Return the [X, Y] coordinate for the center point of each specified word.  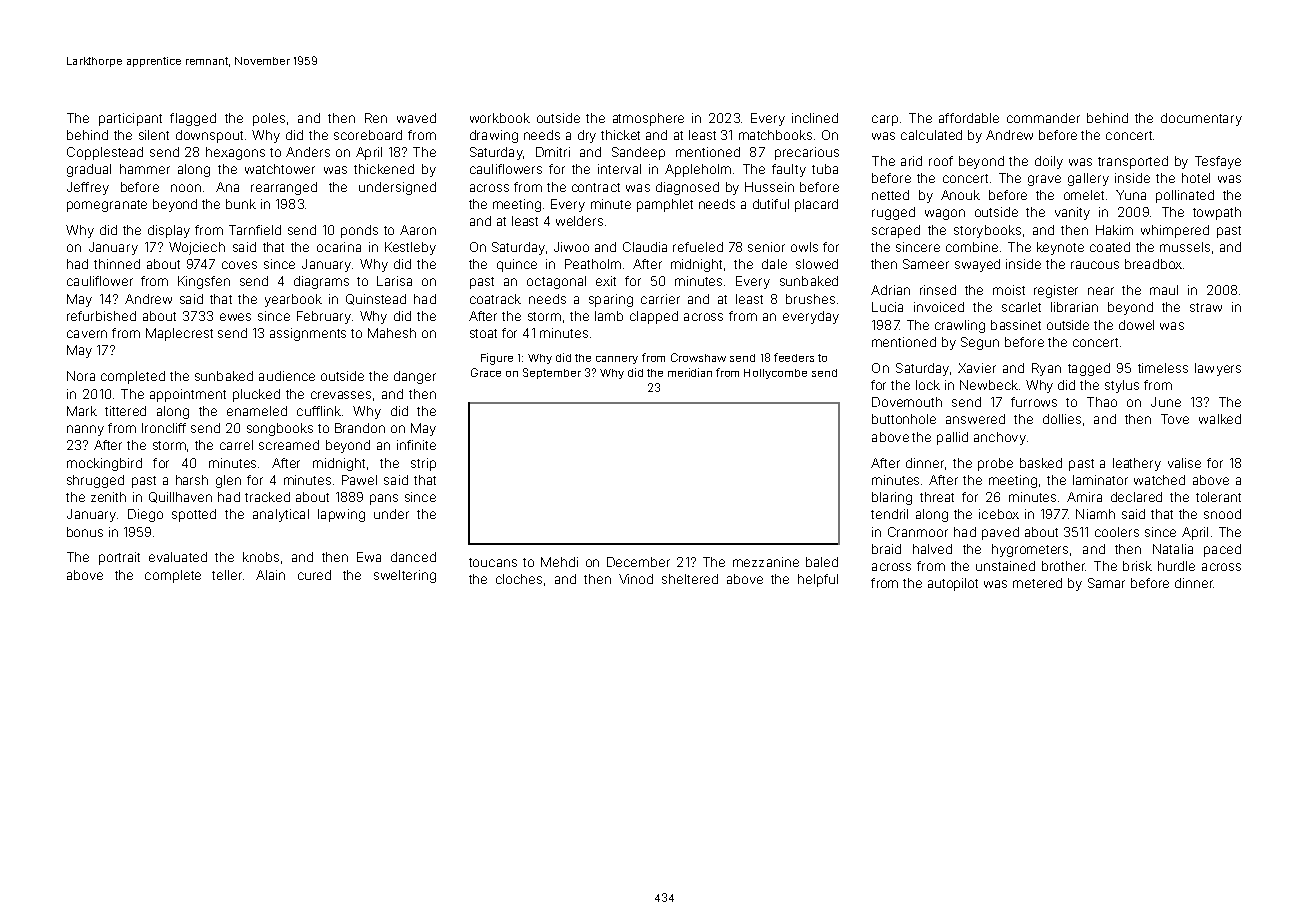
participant [130, 119]
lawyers [1218, 369]
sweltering [405, 576]
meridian [690, 372]
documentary [1201, 119]
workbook [500, 118]
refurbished [101, 316]
